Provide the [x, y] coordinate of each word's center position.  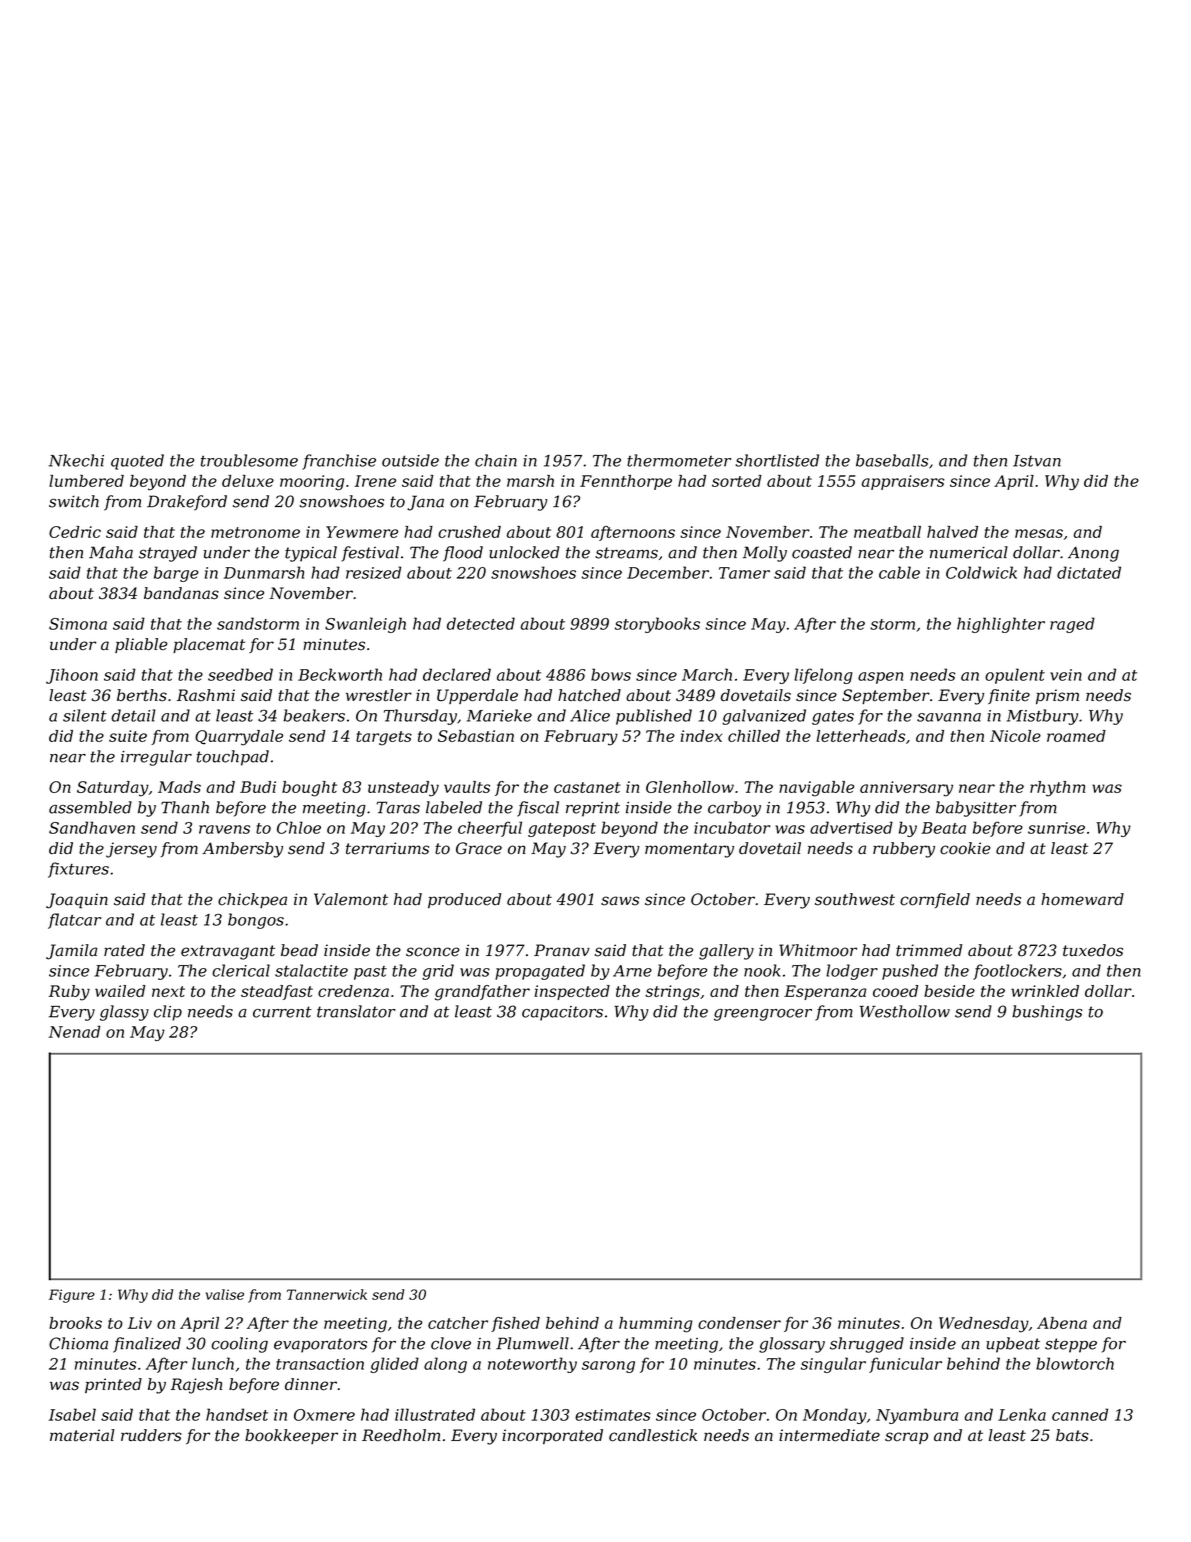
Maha [111, 552]
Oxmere [324, 1415]
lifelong [823, 676]
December [668, 572]
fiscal [538, 809]
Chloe [299, 827]
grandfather [482, 993]
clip [168, 1013]
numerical [969, 552]
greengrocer [763, 1015]
